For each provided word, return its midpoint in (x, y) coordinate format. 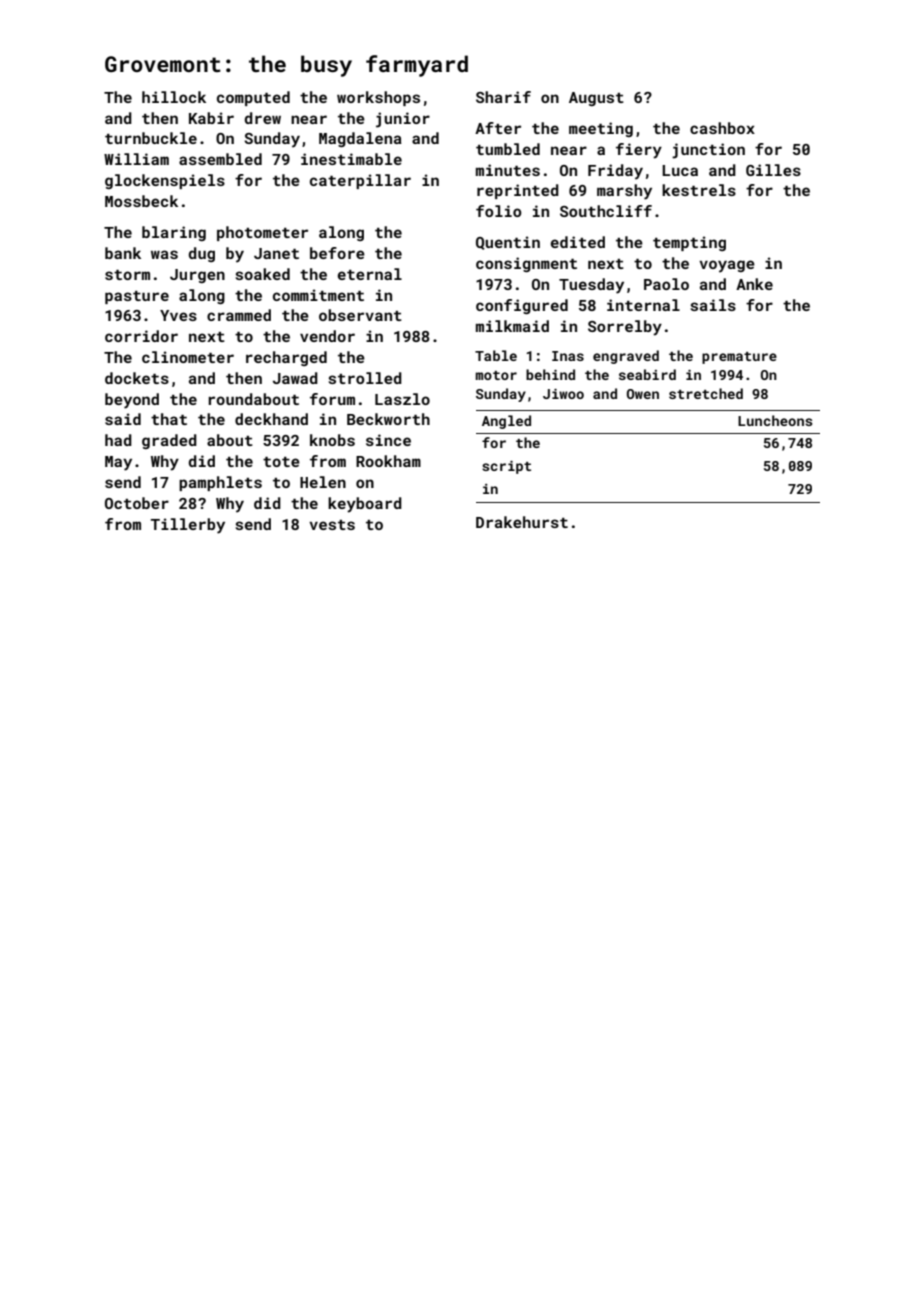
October (137, 503)
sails (713, 305)
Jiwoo (563, 394)
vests (332, 525)
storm (127, 275)
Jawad (295, 378)
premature (739, 358)
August (596, 99)
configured (522, 306)
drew (263, 118)
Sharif (503, 97)
